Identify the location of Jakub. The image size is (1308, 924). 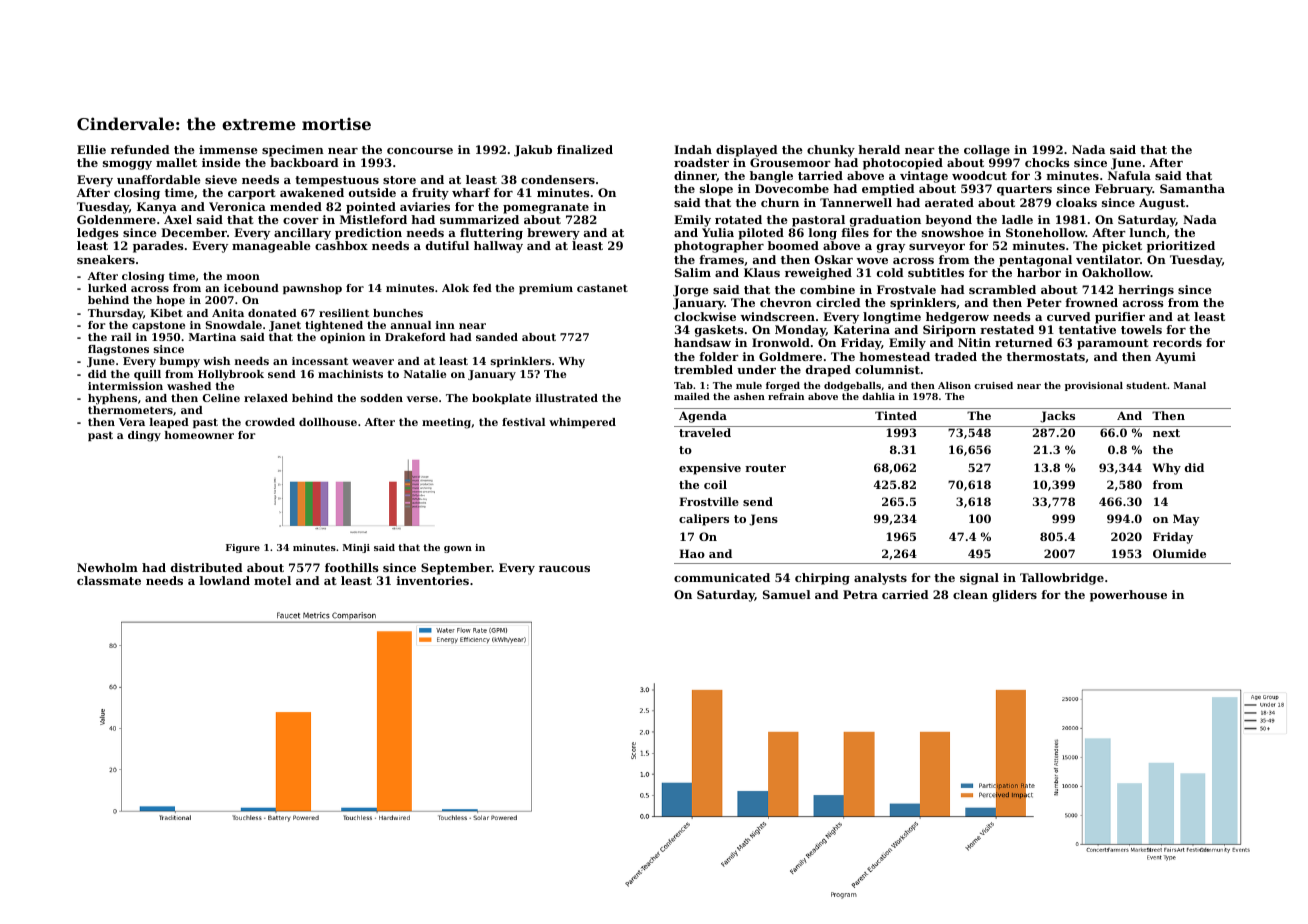
(533, 151).
